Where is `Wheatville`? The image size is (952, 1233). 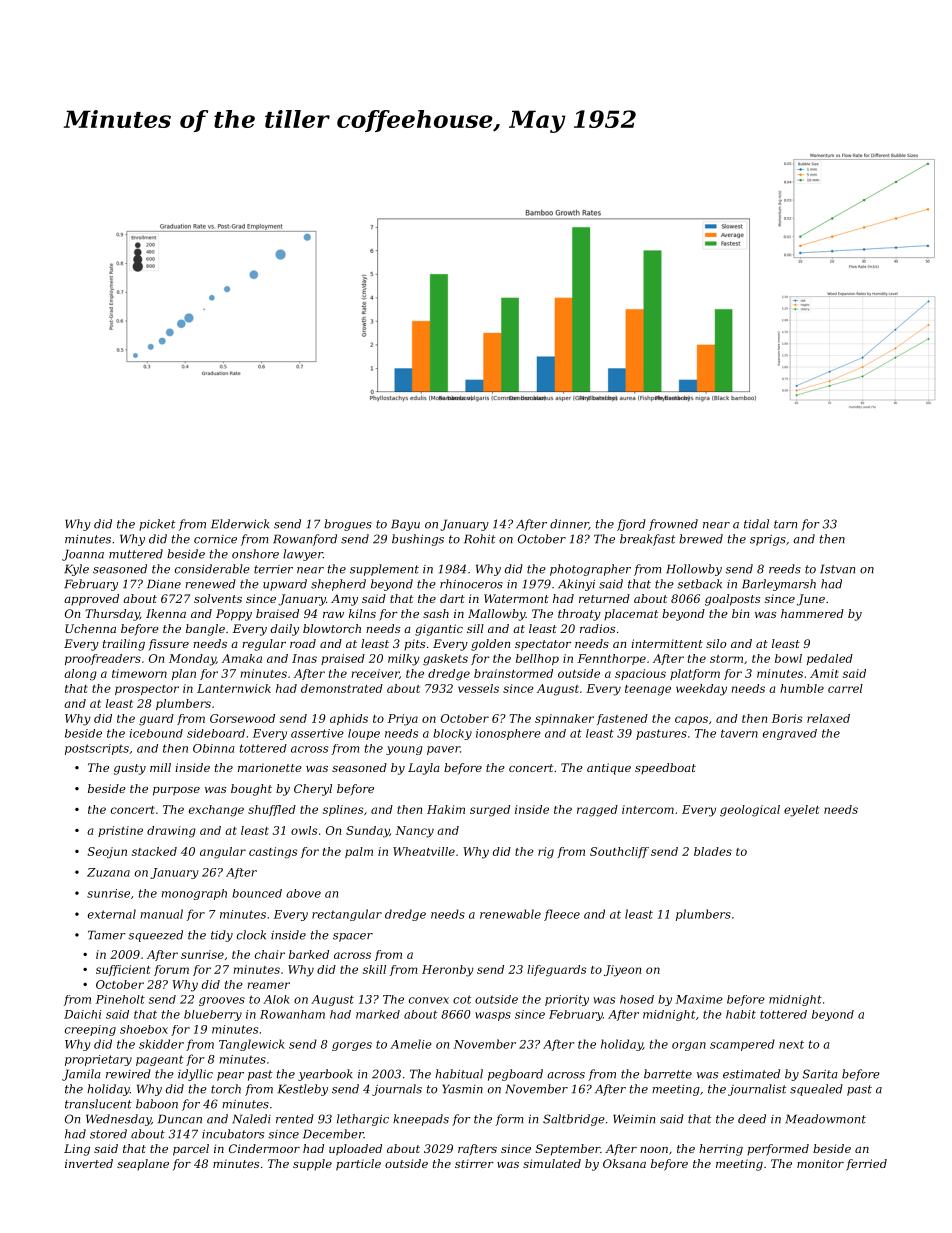
Wheatville is located at coordinates (424, 851).
